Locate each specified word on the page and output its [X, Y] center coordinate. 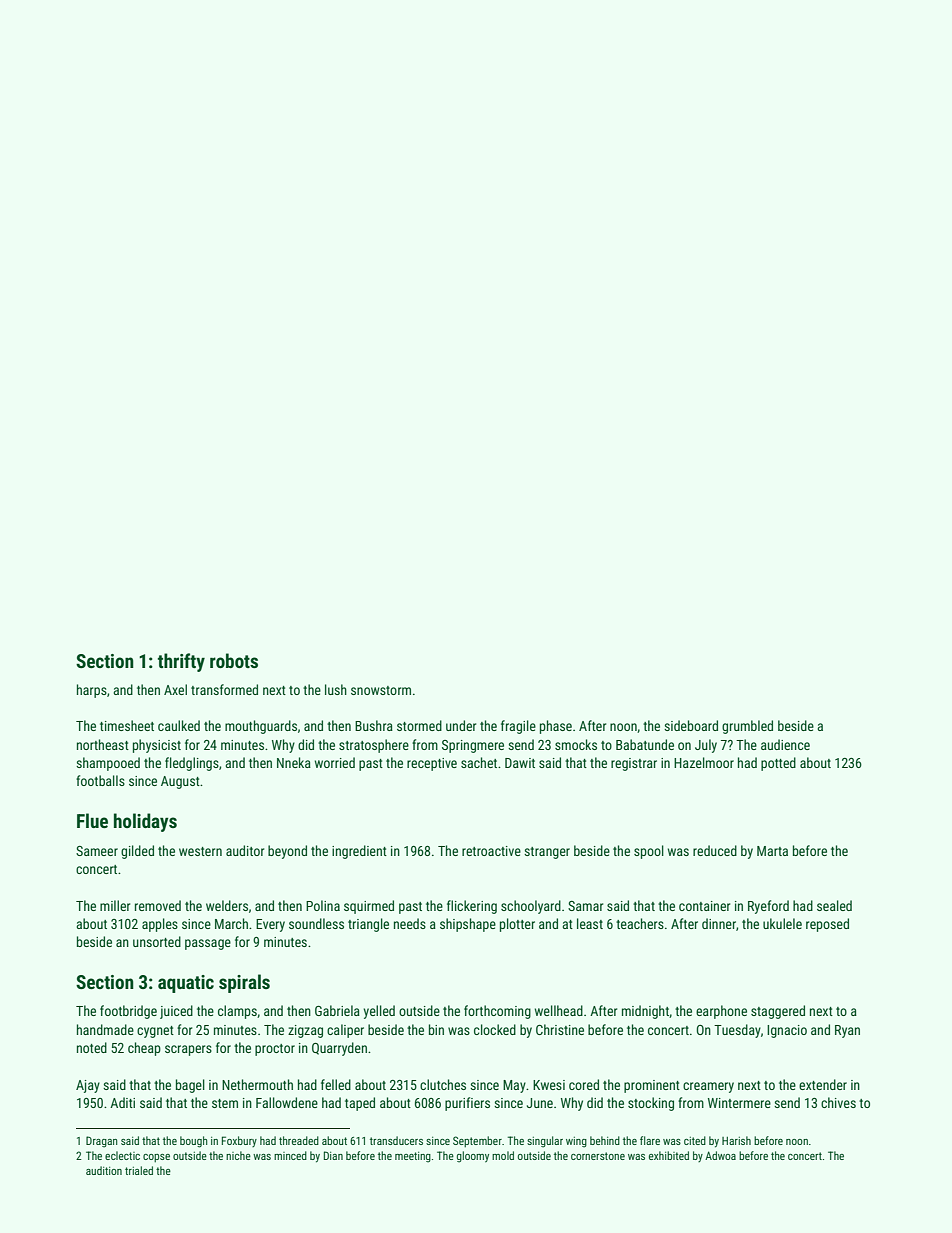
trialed [139, 1170]
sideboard [691, 725]
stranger [547, 853]
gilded [137, 852]
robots [234, 660]
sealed [834, 905]
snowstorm [381, 690]
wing [576, 1142]
